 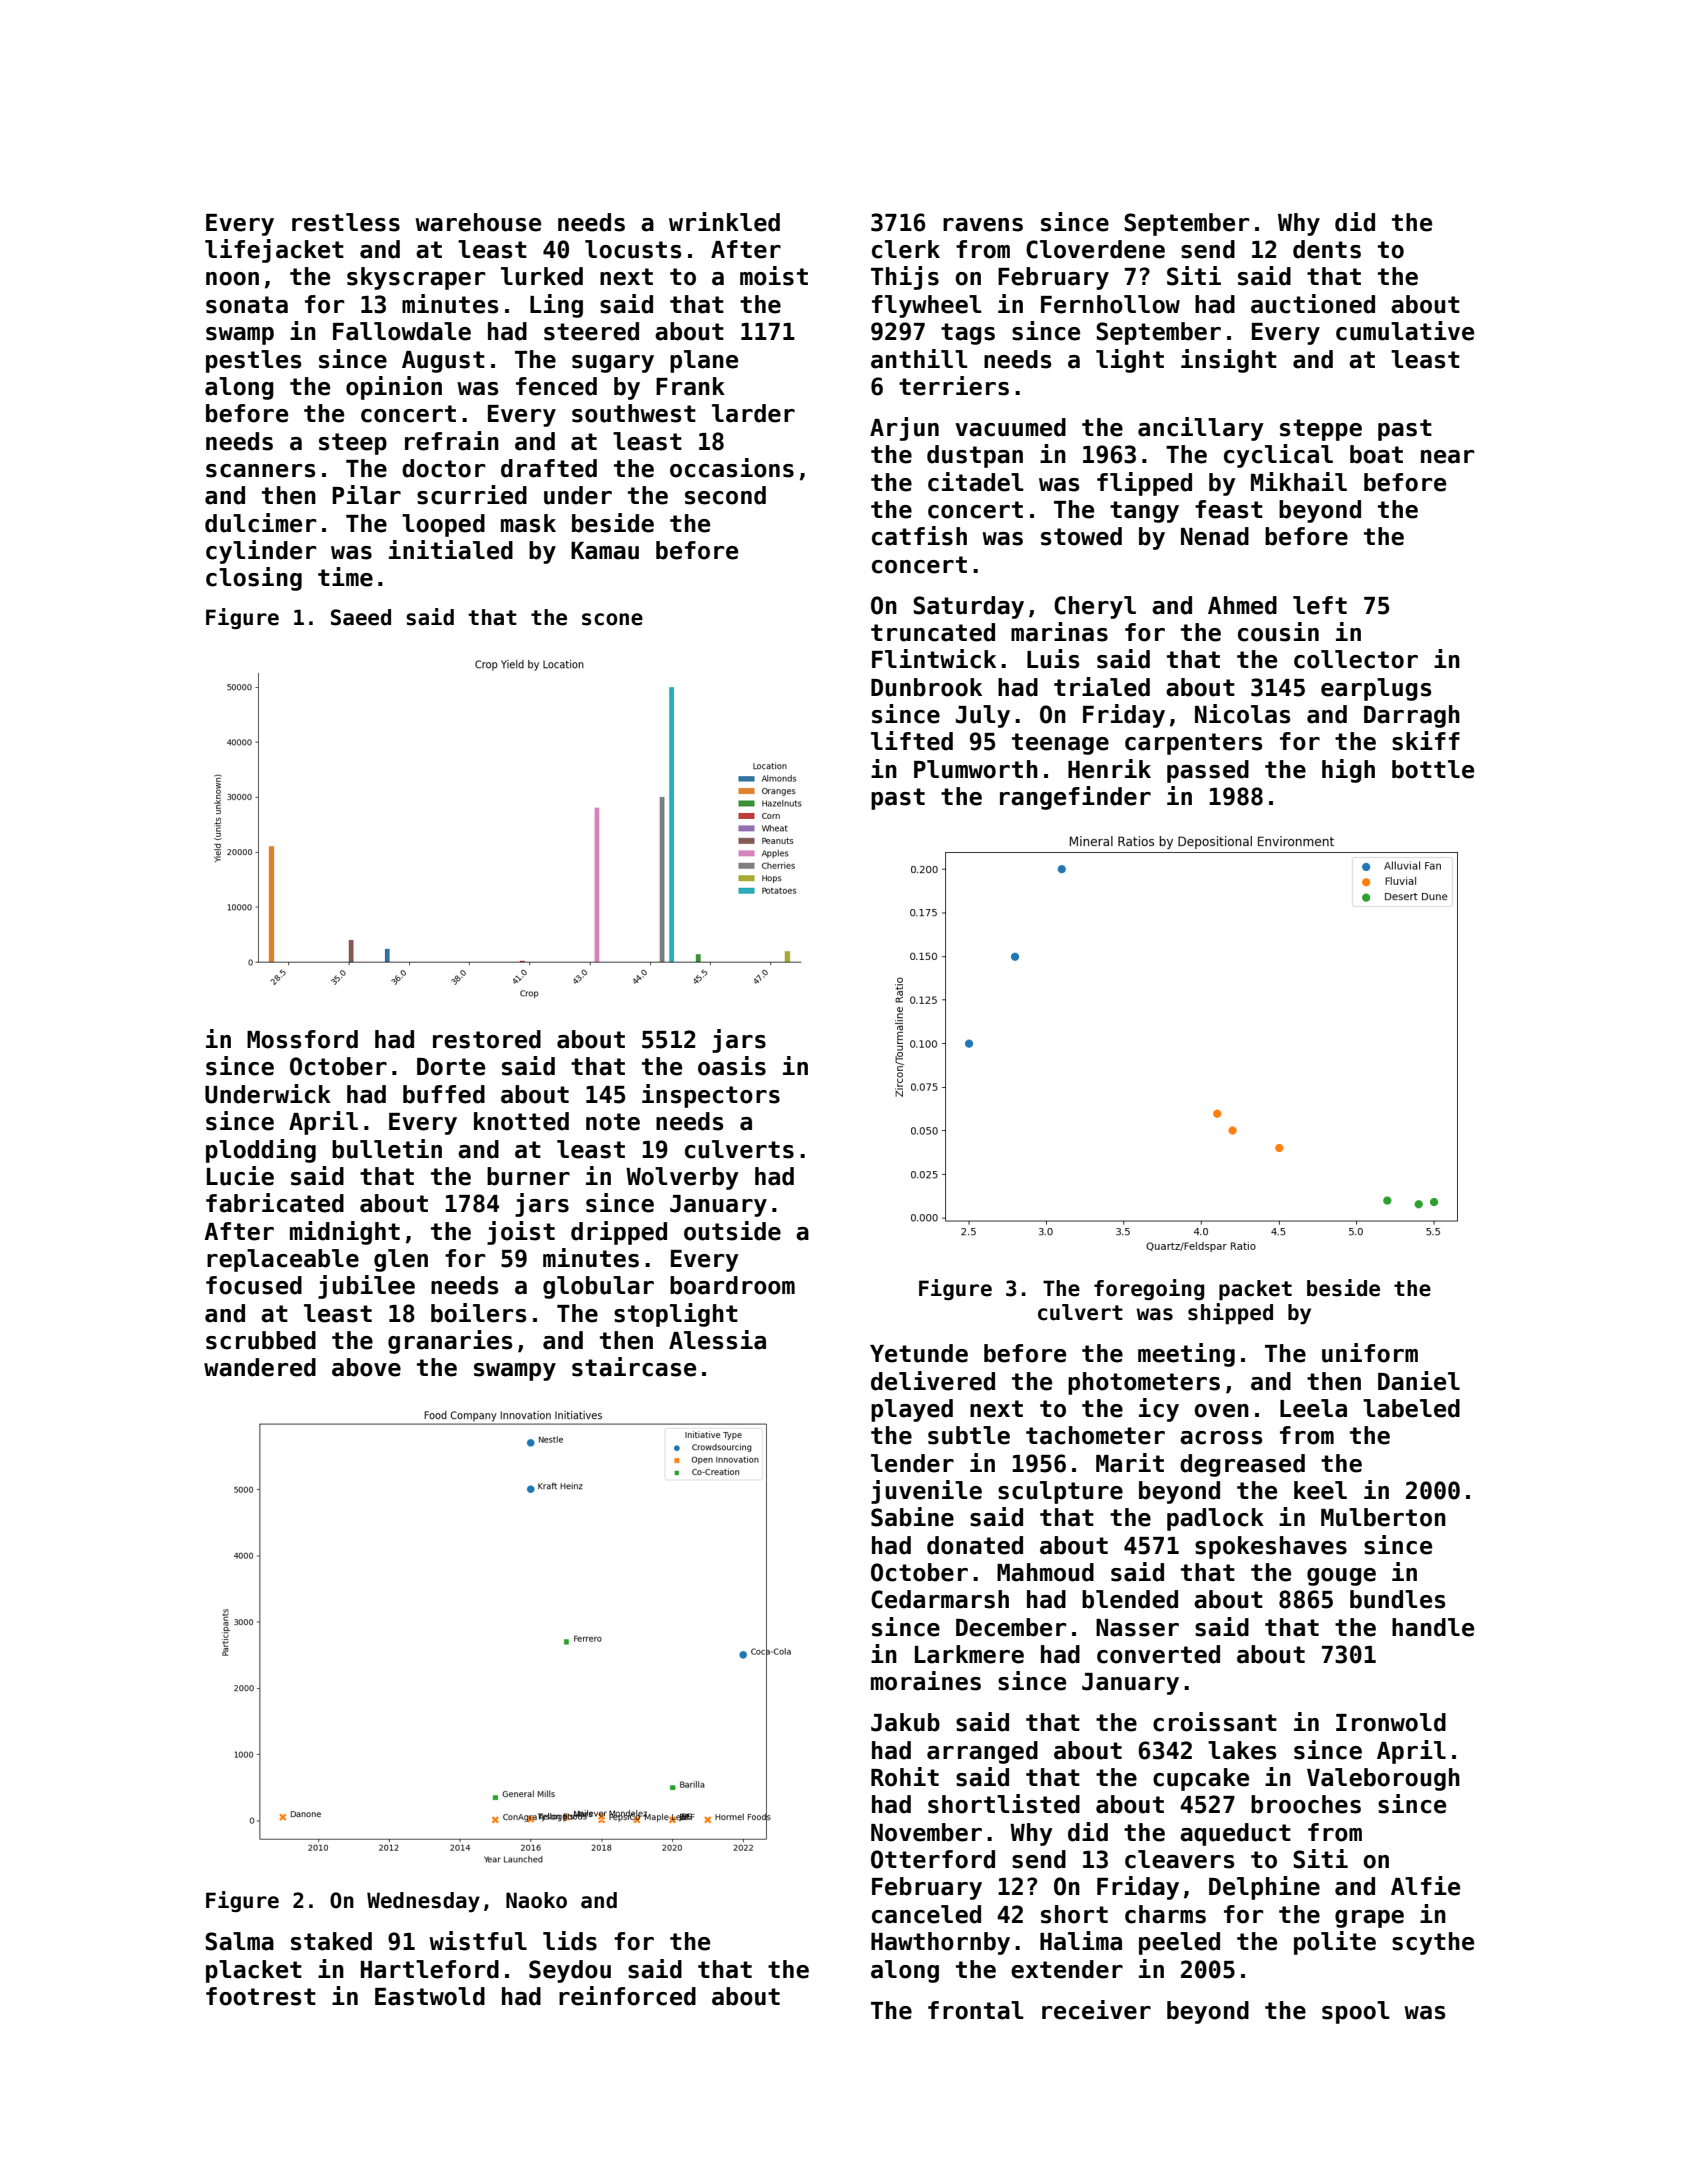 I want to click on lifejacket, so click(x=274, y=251).
